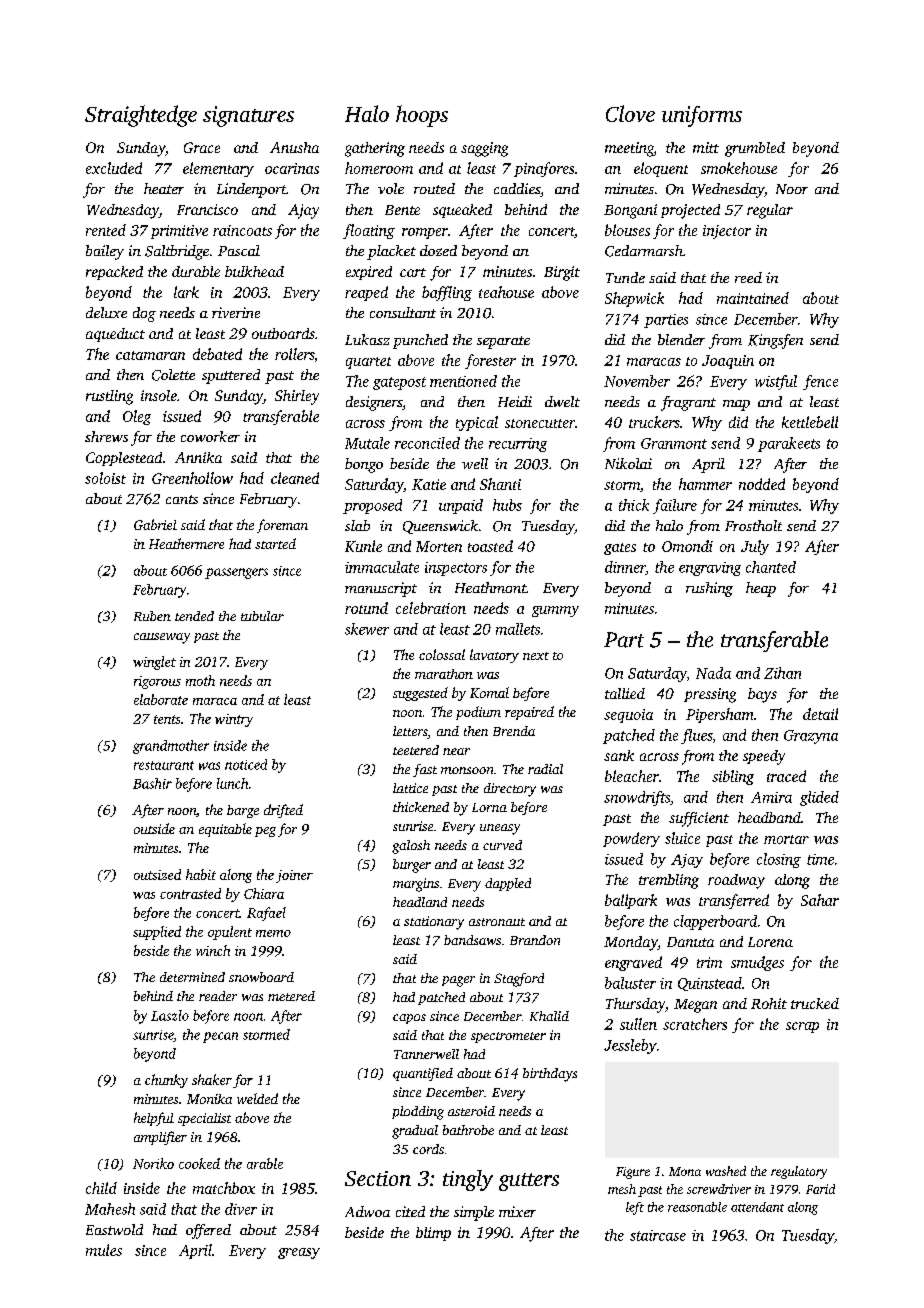 This page has width=924, height=1308. I want to click on signatures, so click(248, 116).
